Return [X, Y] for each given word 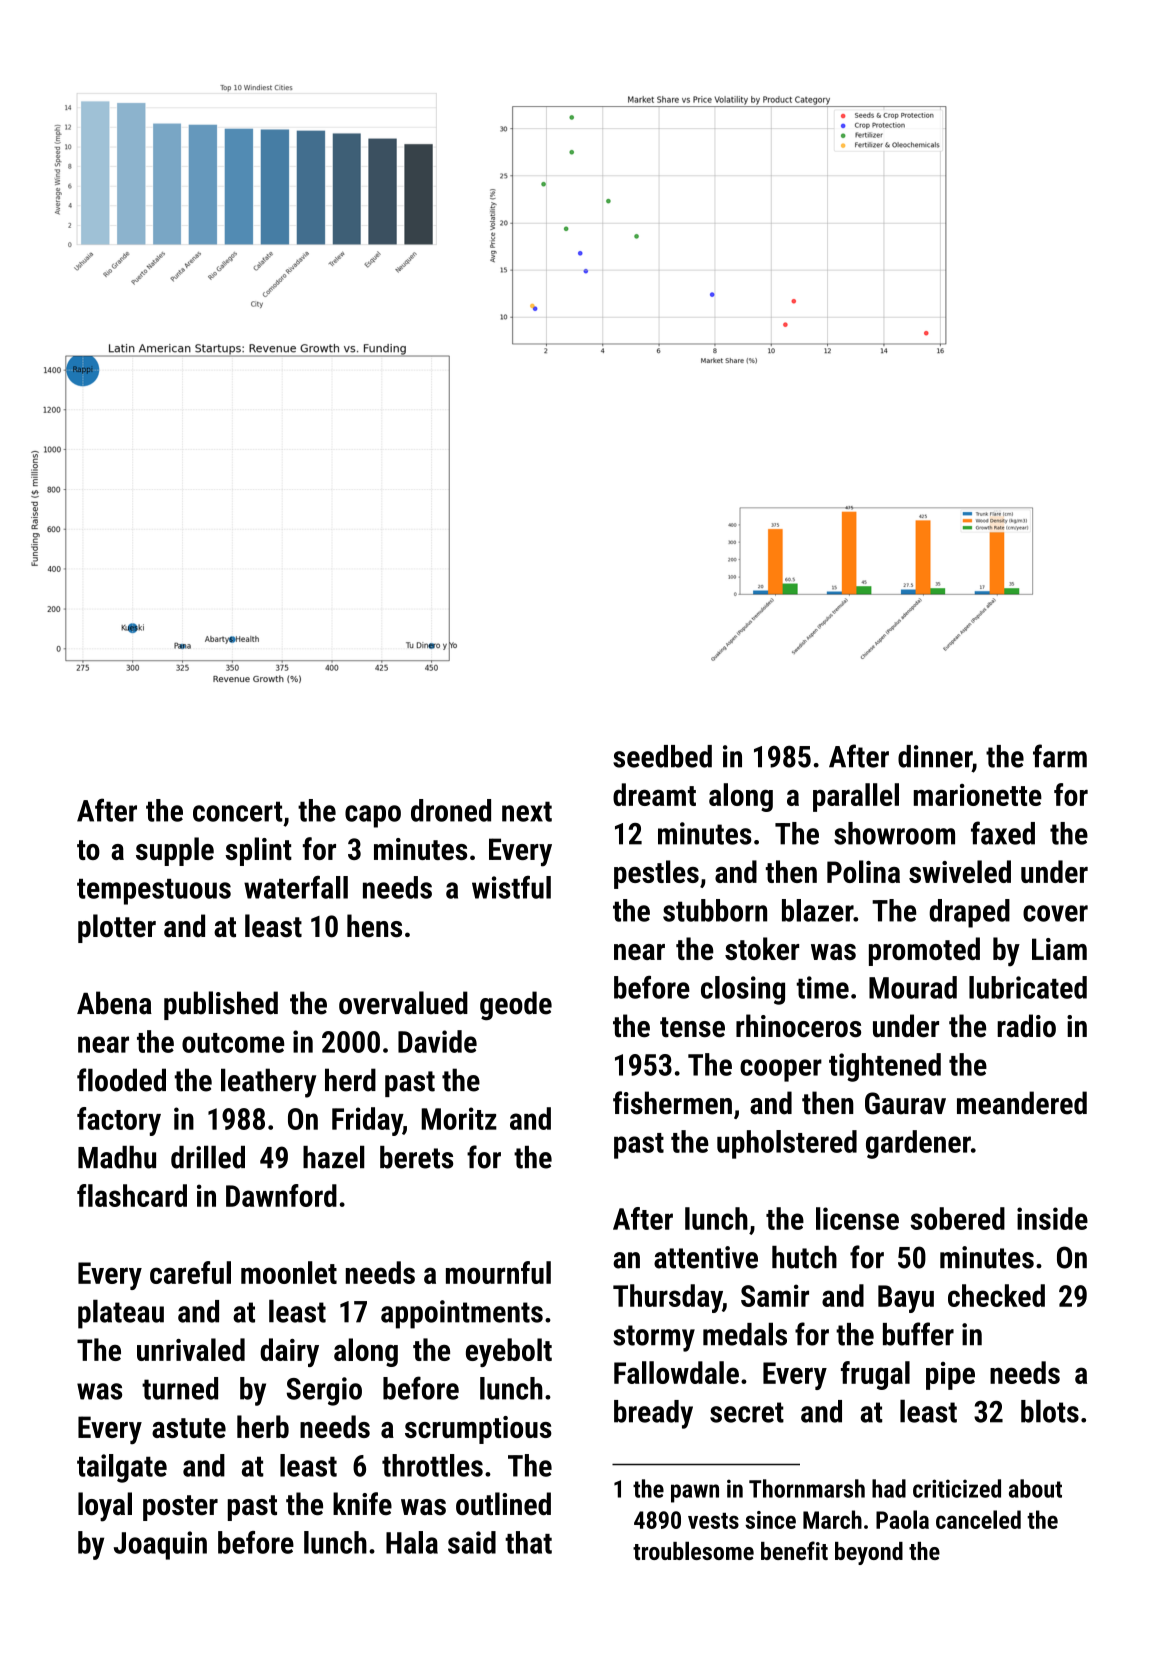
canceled [978, 1519]
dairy [289, 1352]
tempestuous [154, 892]
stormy [654, 1338]
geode [516, 1006]
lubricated [1028, 987]
